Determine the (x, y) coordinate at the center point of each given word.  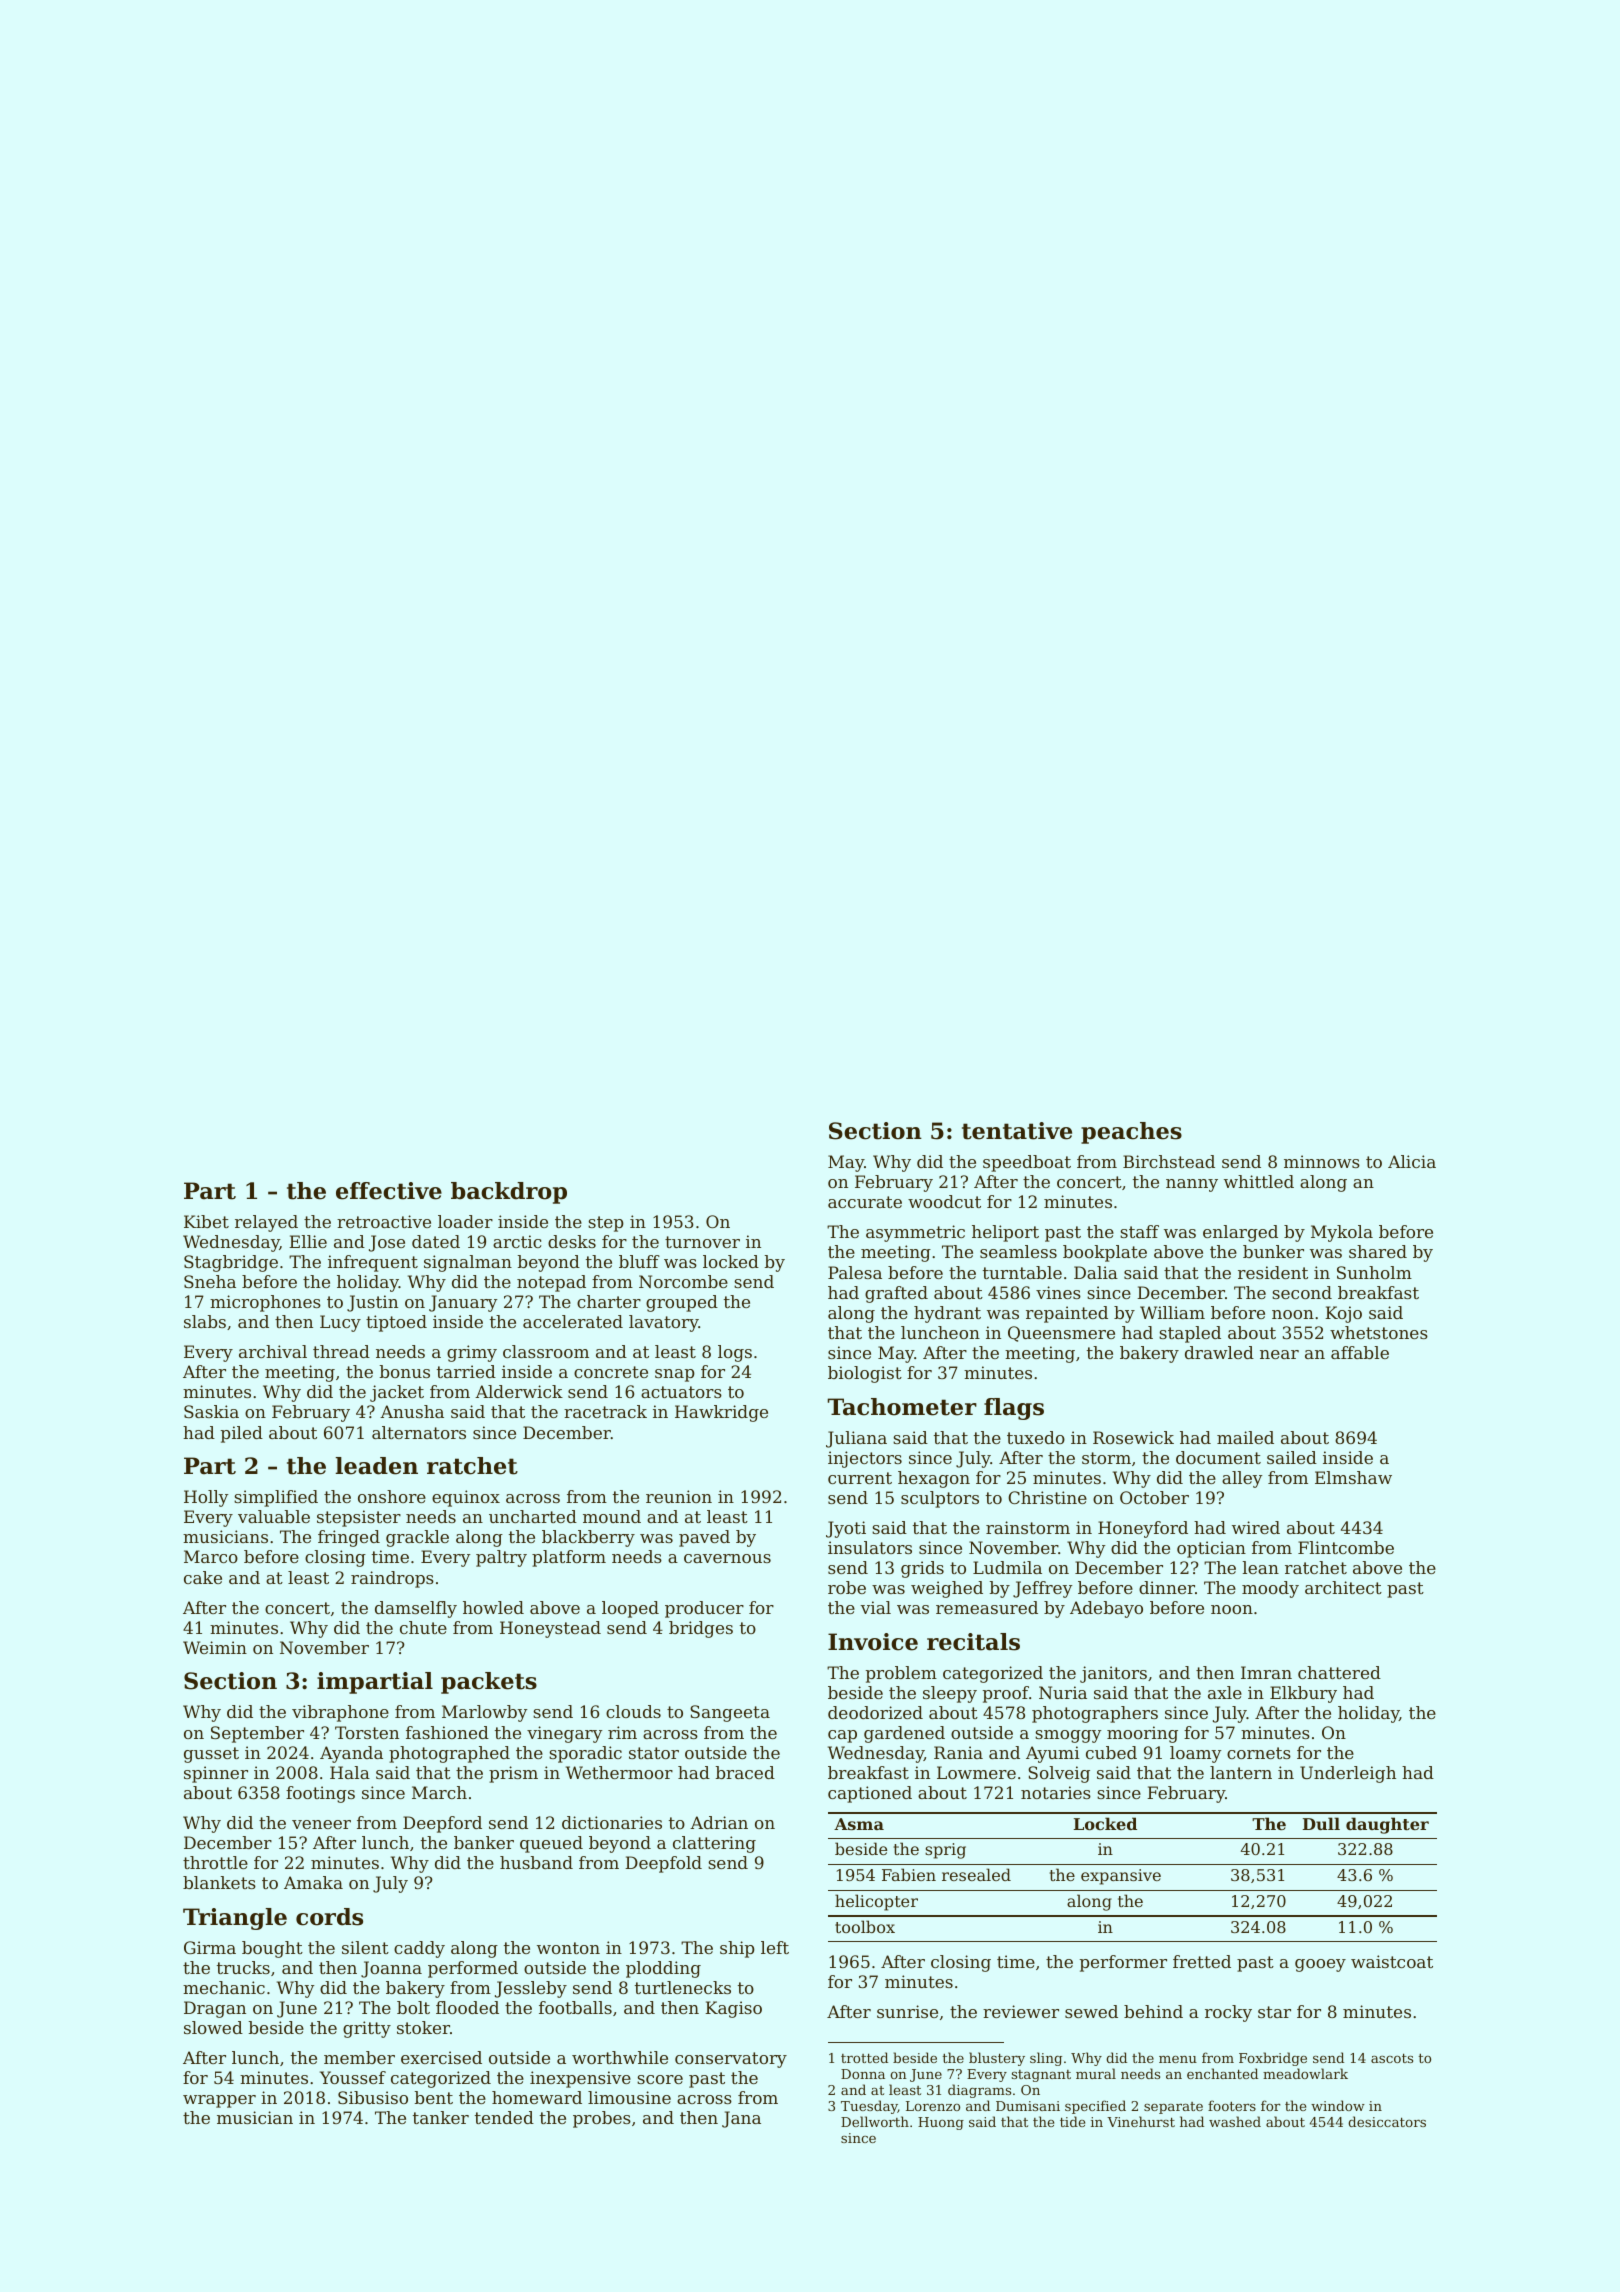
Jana (741, 2119)
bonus (405, 1371)
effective (389, 1191)
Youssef (353, 2077)
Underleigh (1348, 1774)
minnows (1322, 1161)
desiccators (1387, 2121)
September (257, 1734)
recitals (973, 1642)
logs (735, 1353)
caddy (419, 1949)
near (1279, 1354)
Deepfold (663, 1864)
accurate (865, 1202)
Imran (1266, 1672)
